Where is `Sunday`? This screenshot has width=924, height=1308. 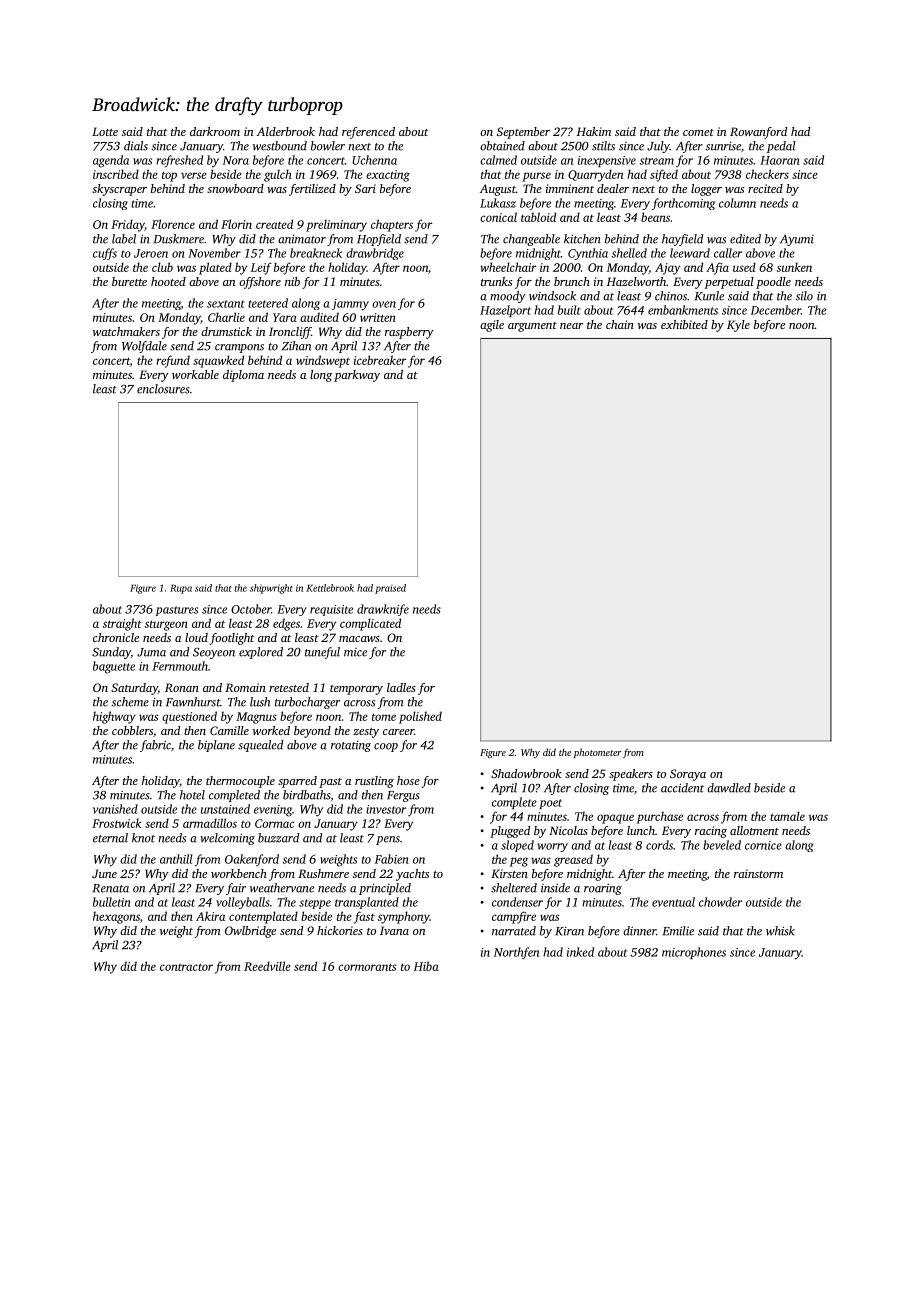
Sunday is located at coordinates (111, 653).
